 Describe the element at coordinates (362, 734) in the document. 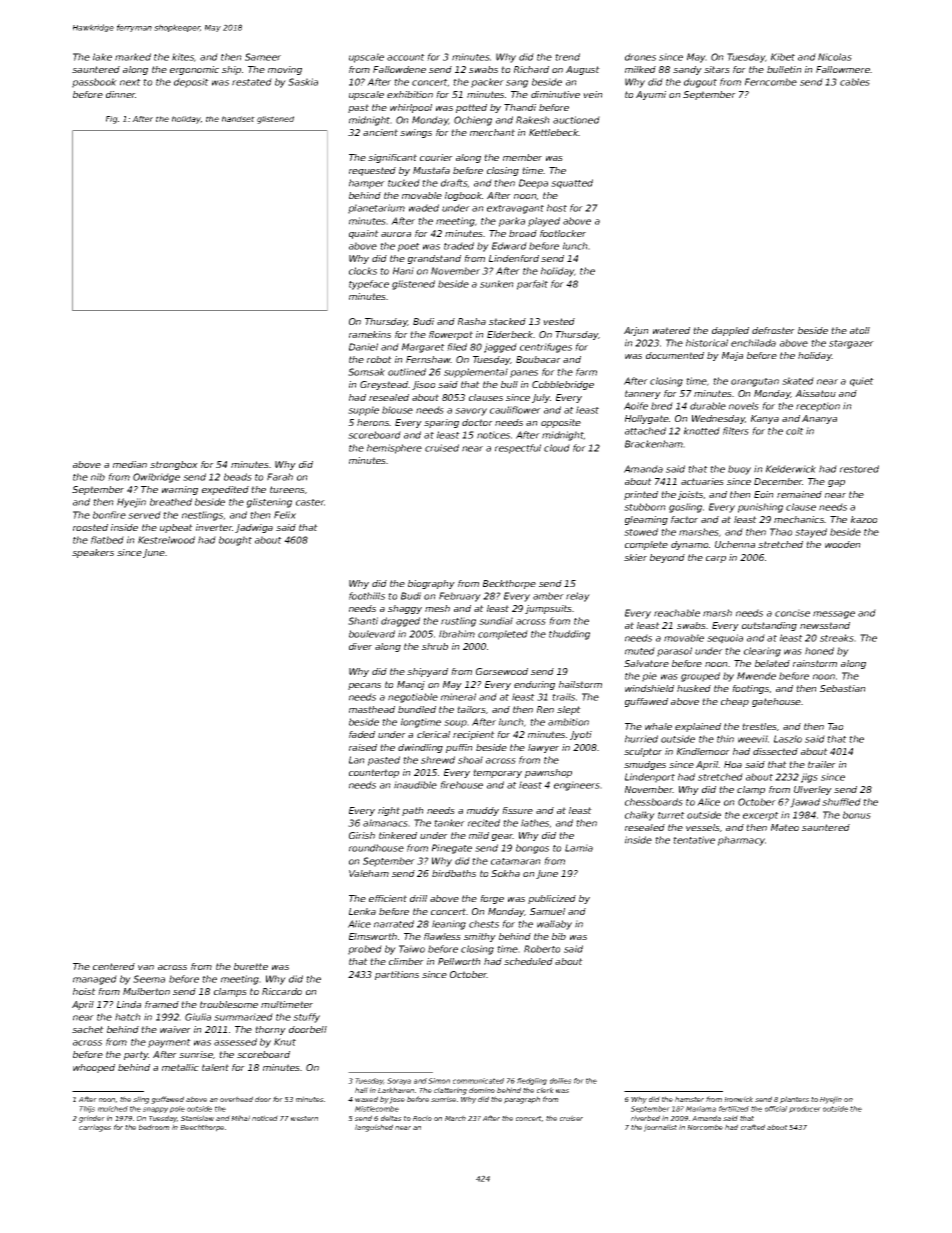

I see `faded` at that location.
